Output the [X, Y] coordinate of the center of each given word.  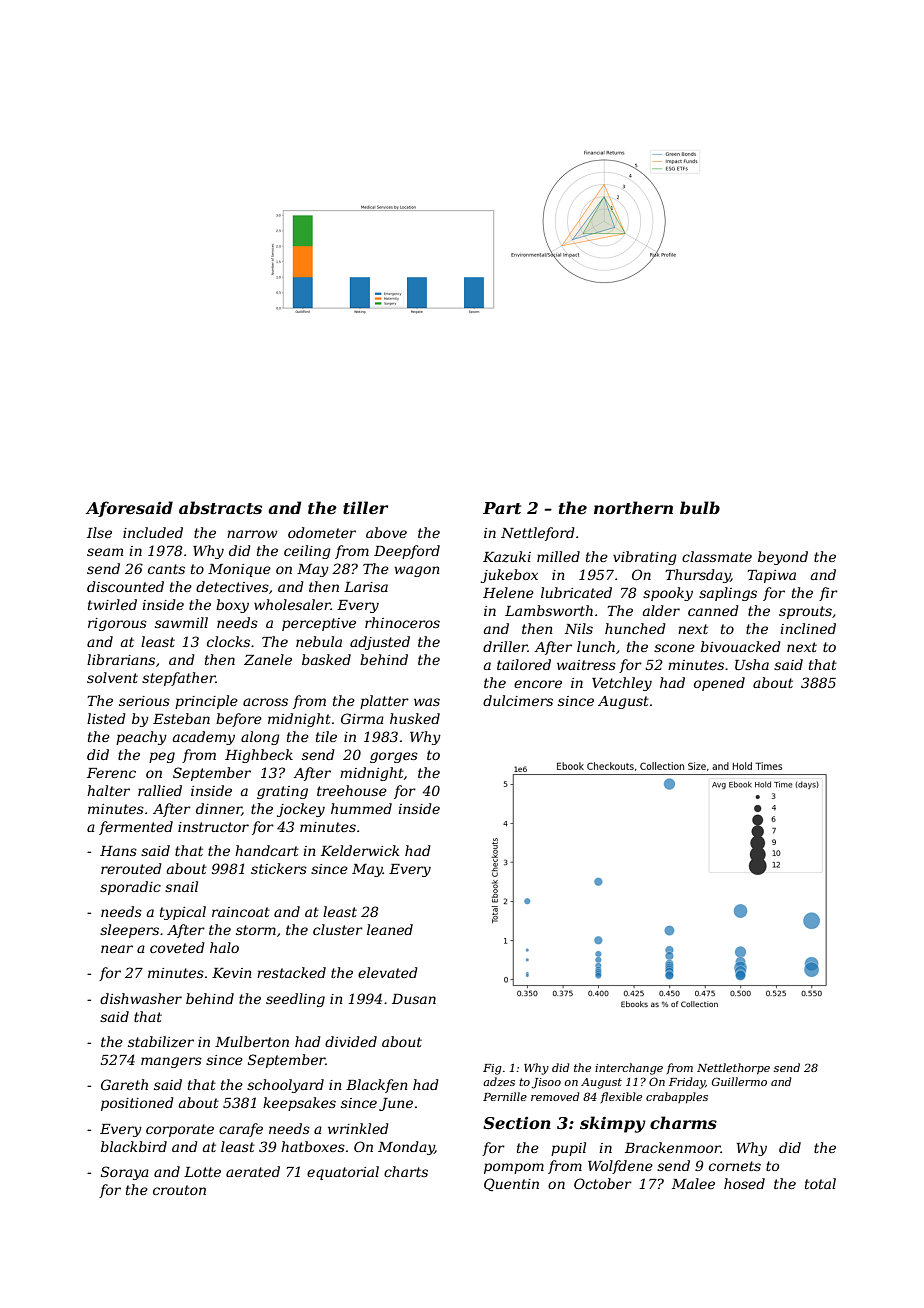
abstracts [220, 507]
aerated [253, 1171]
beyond [783, 558]
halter [108, 790]
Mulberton [252, 1041]
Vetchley [622, 684]
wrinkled [358, 1128]
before [239, 720]
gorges [394, 757]
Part [502, 508]
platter [384, 702]
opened [719, 684]
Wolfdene [620, 1167]
